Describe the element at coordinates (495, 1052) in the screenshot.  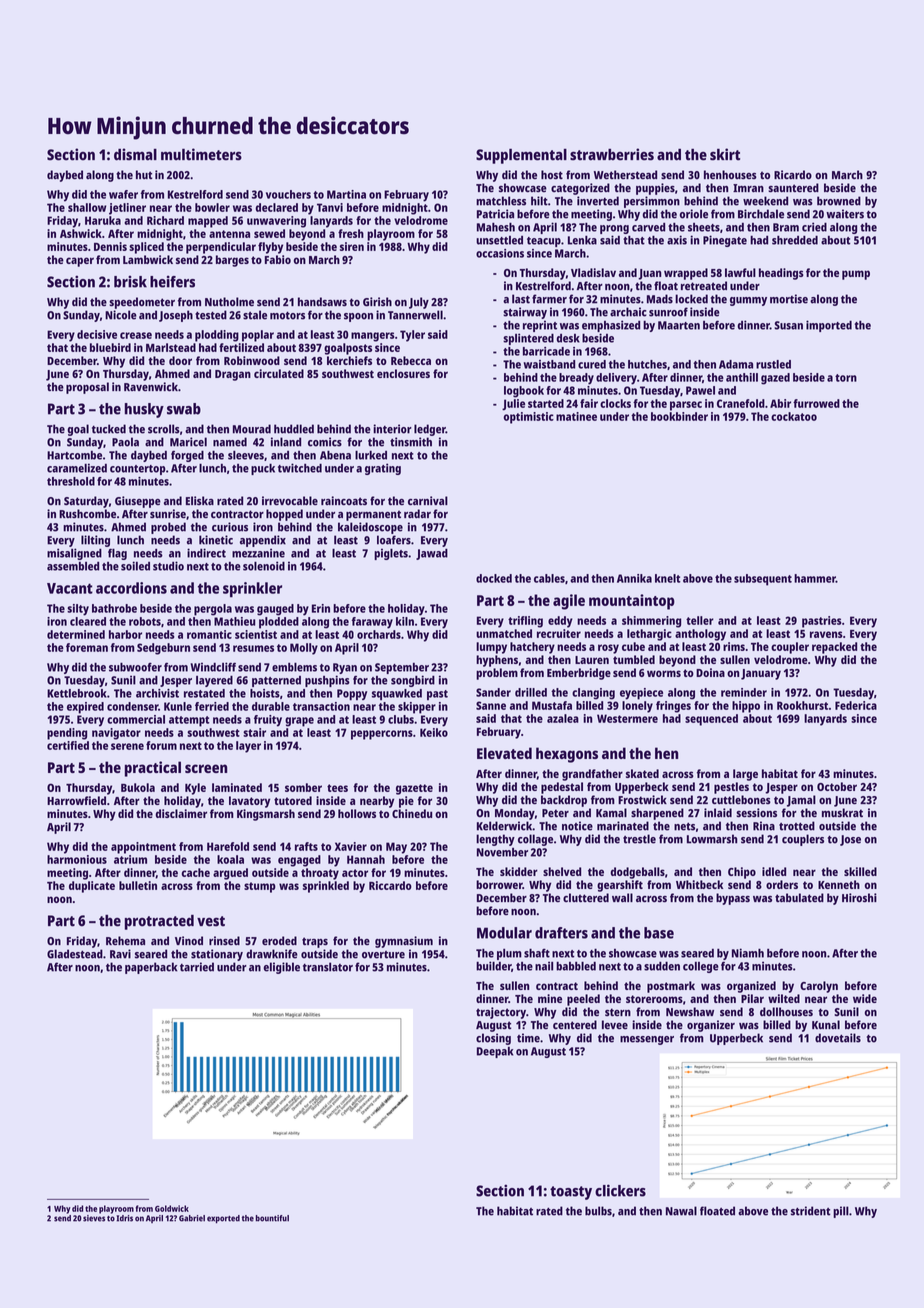
I see `Deepak` at that location.
